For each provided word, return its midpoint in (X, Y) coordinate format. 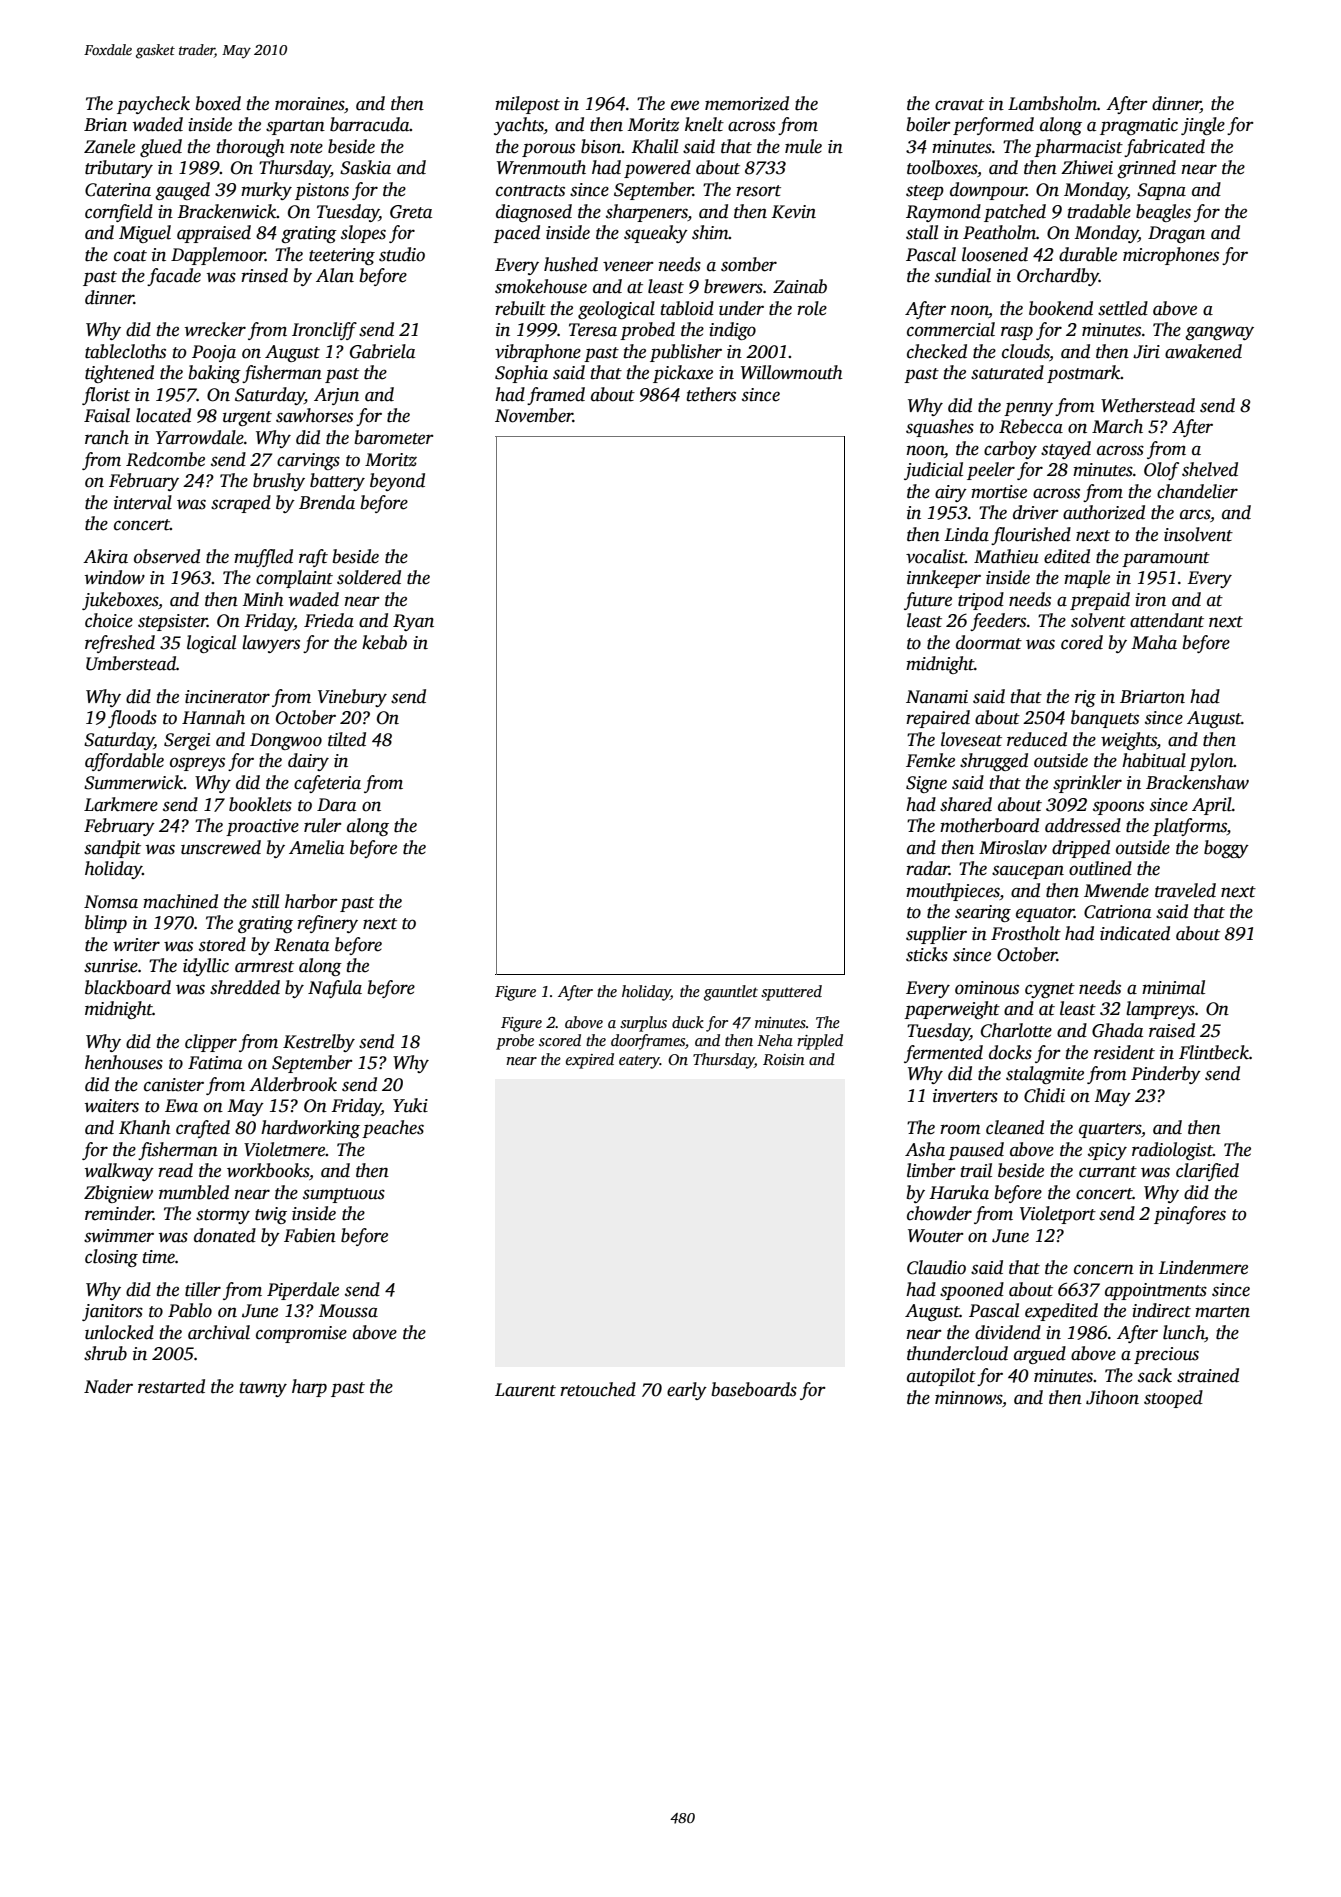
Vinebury (352, 698)
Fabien (310, 1235)
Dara (336, 805)
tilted (347, 739)
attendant (1167, 620)
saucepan (1028, 872)
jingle (1203, 126)
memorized (747, 103)
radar (927, 868)
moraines (309, 104)
